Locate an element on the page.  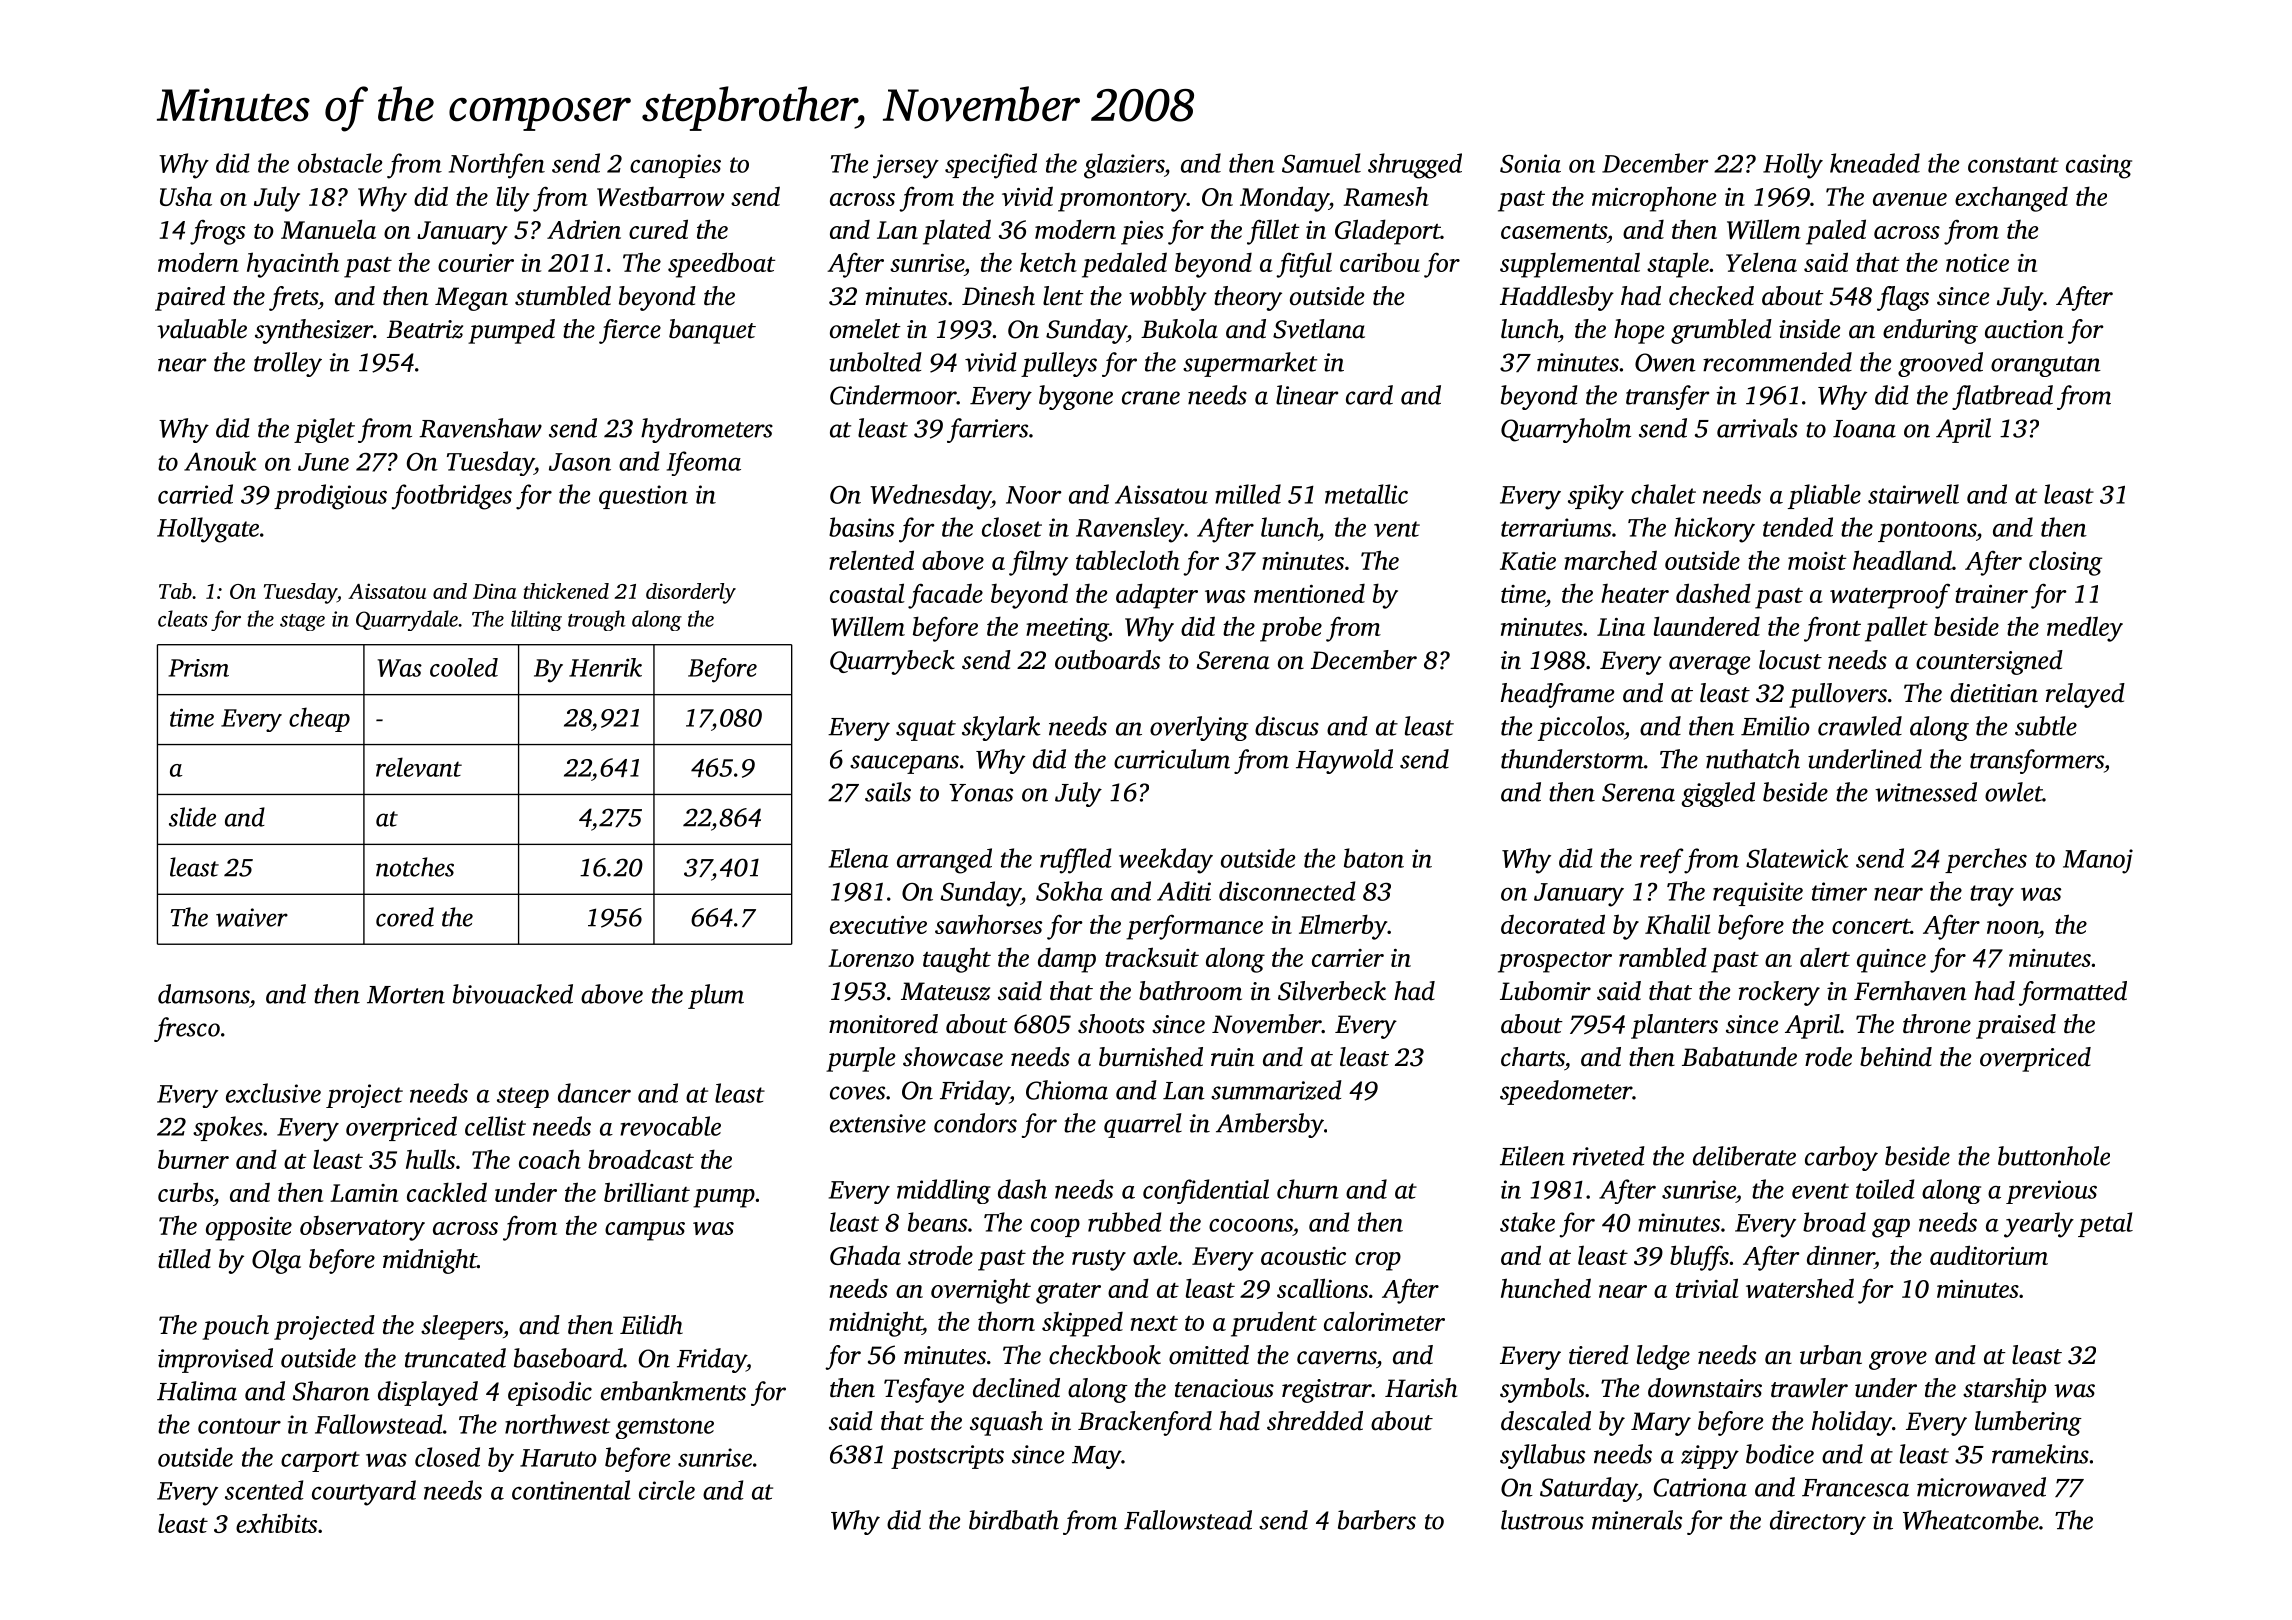
embankments is located at coordinates (673, 1391).
